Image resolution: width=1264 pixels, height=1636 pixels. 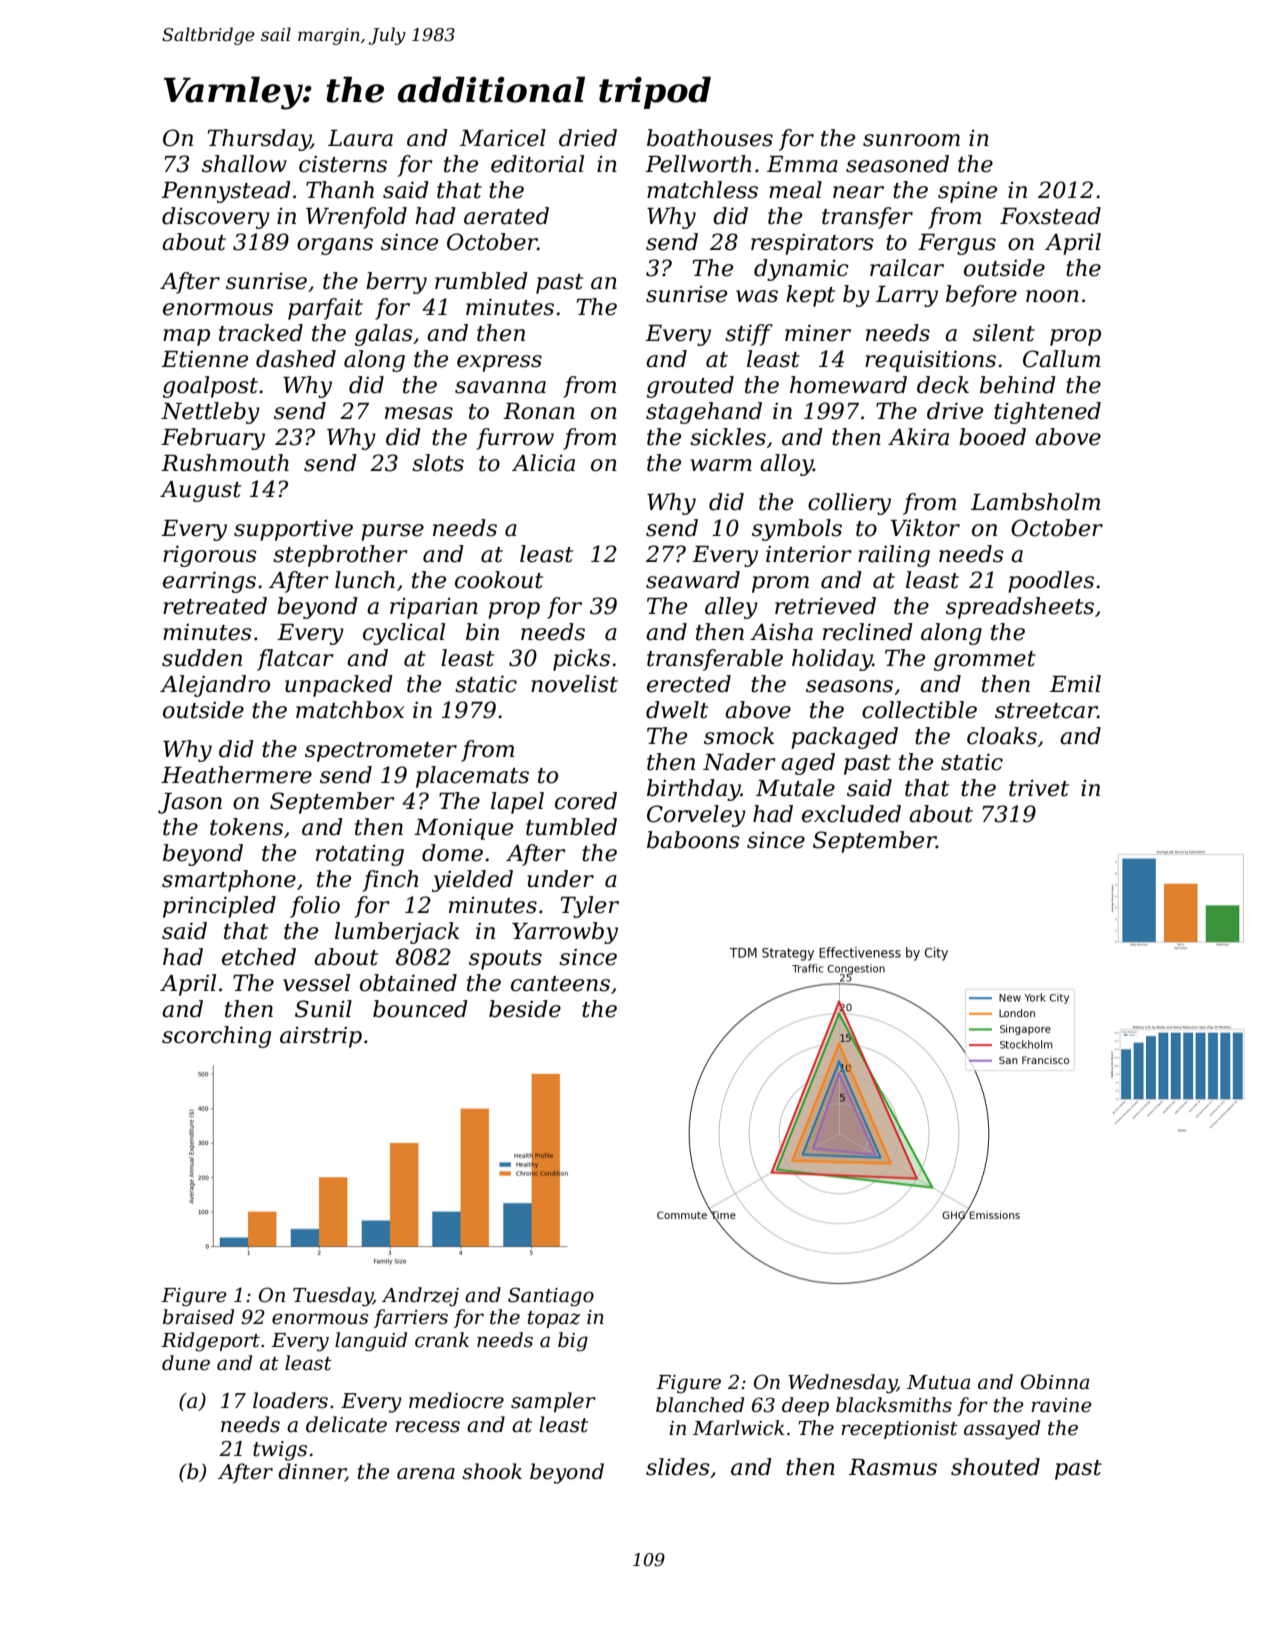 What do you see at coordinates (1039, 788) in the document?
I see `trivet` at bounding box center [1039, 788].
